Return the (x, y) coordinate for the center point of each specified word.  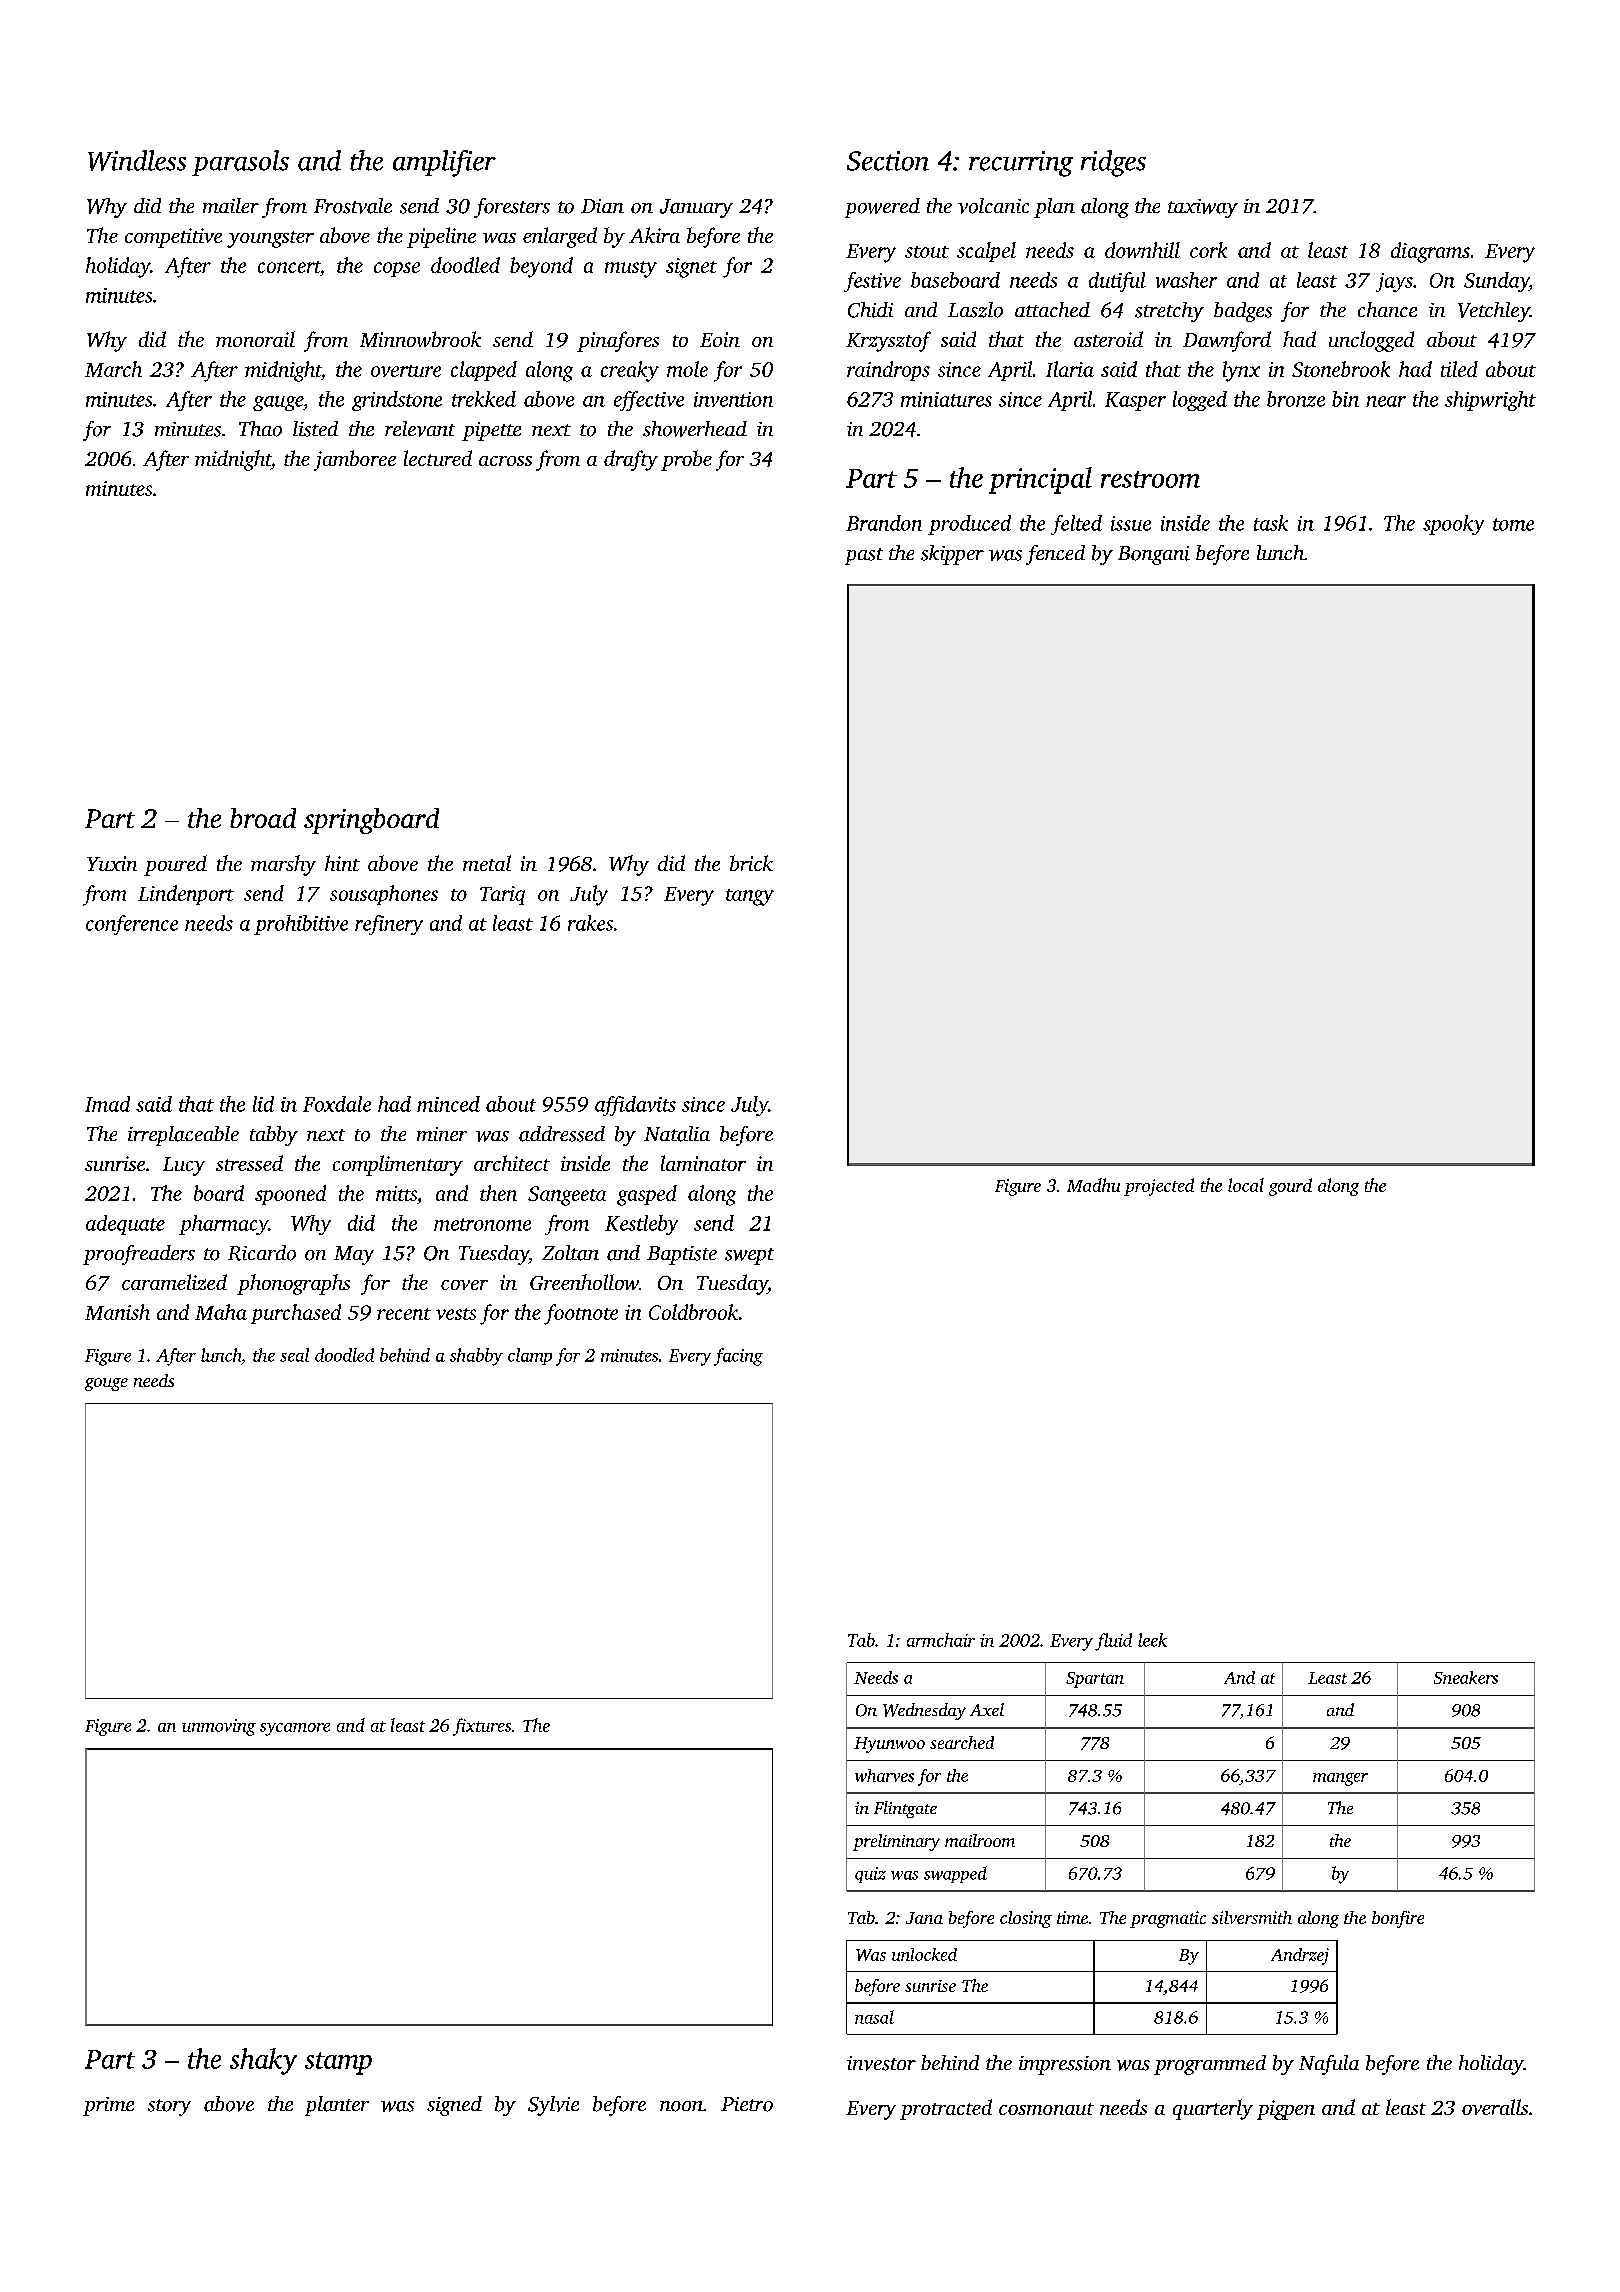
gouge (106, 1384)
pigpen (1286, 2110)
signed (454, 2106)
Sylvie (553, 2106)
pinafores (618, 341)
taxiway (1203, 208)
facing (738, 1357)
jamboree (355, 460)
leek (1152, 1640)
